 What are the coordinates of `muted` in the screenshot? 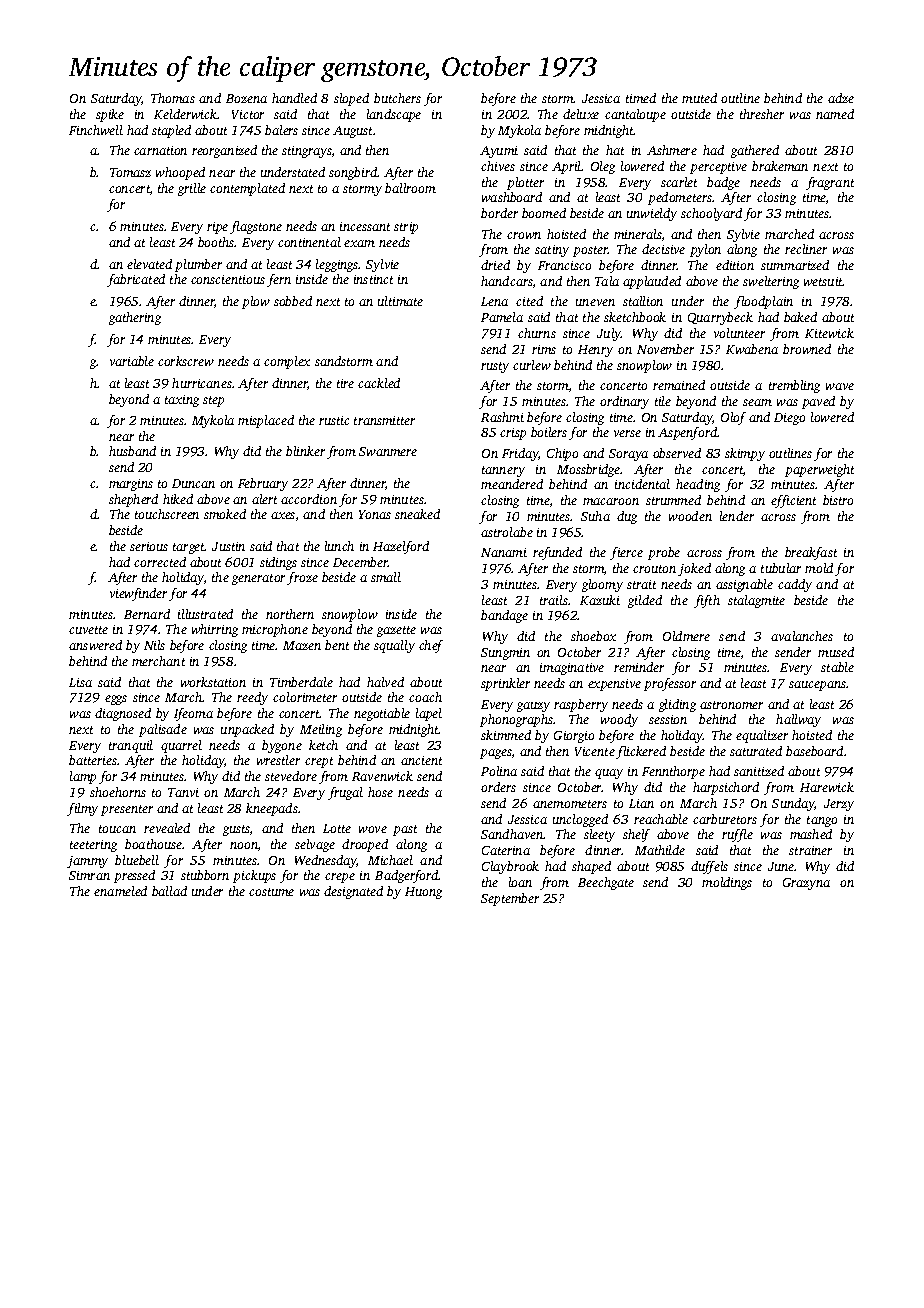 It's located at (699, 98).
